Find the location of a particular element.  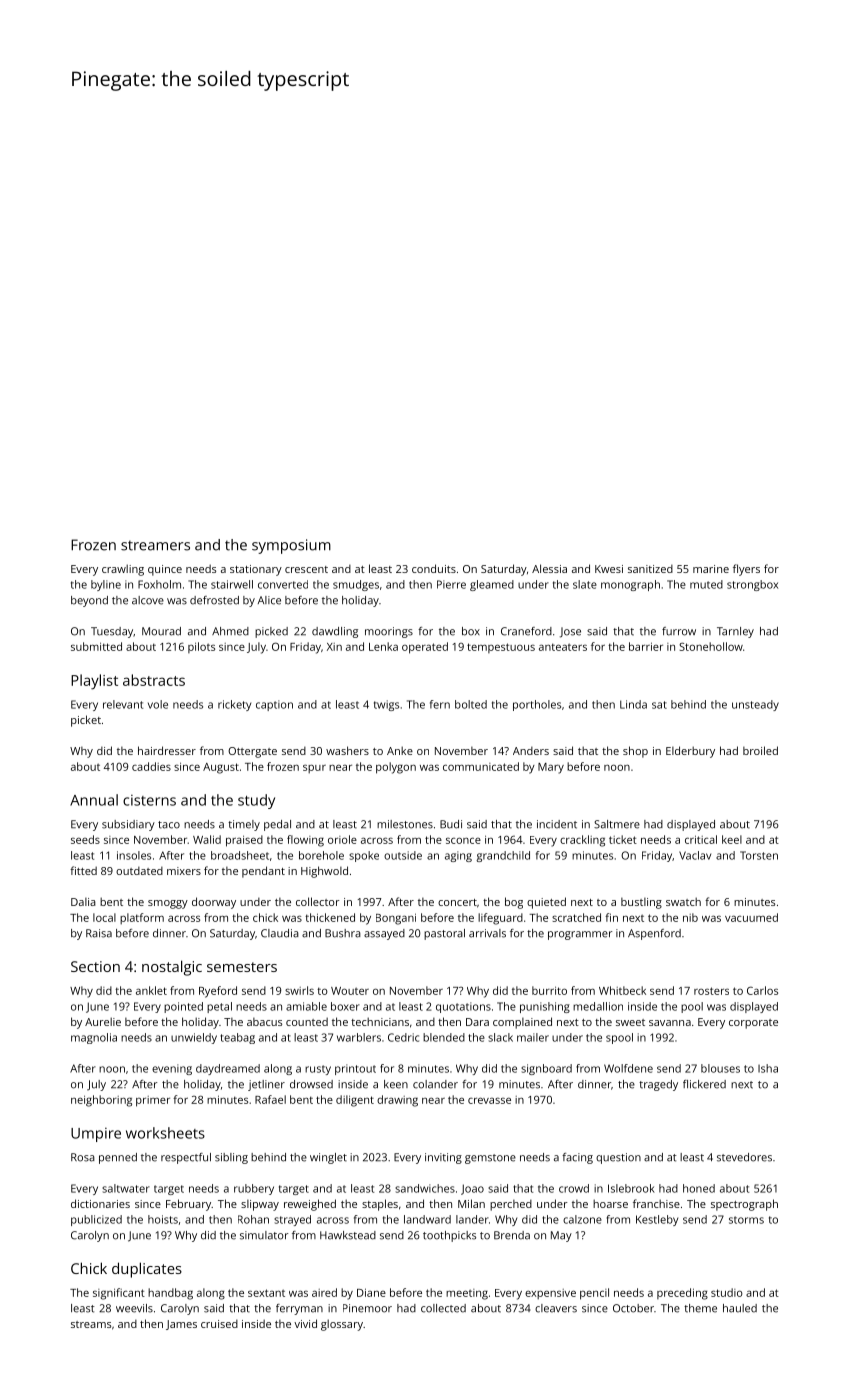

duplicates is located at coordinates (147, 1270).
